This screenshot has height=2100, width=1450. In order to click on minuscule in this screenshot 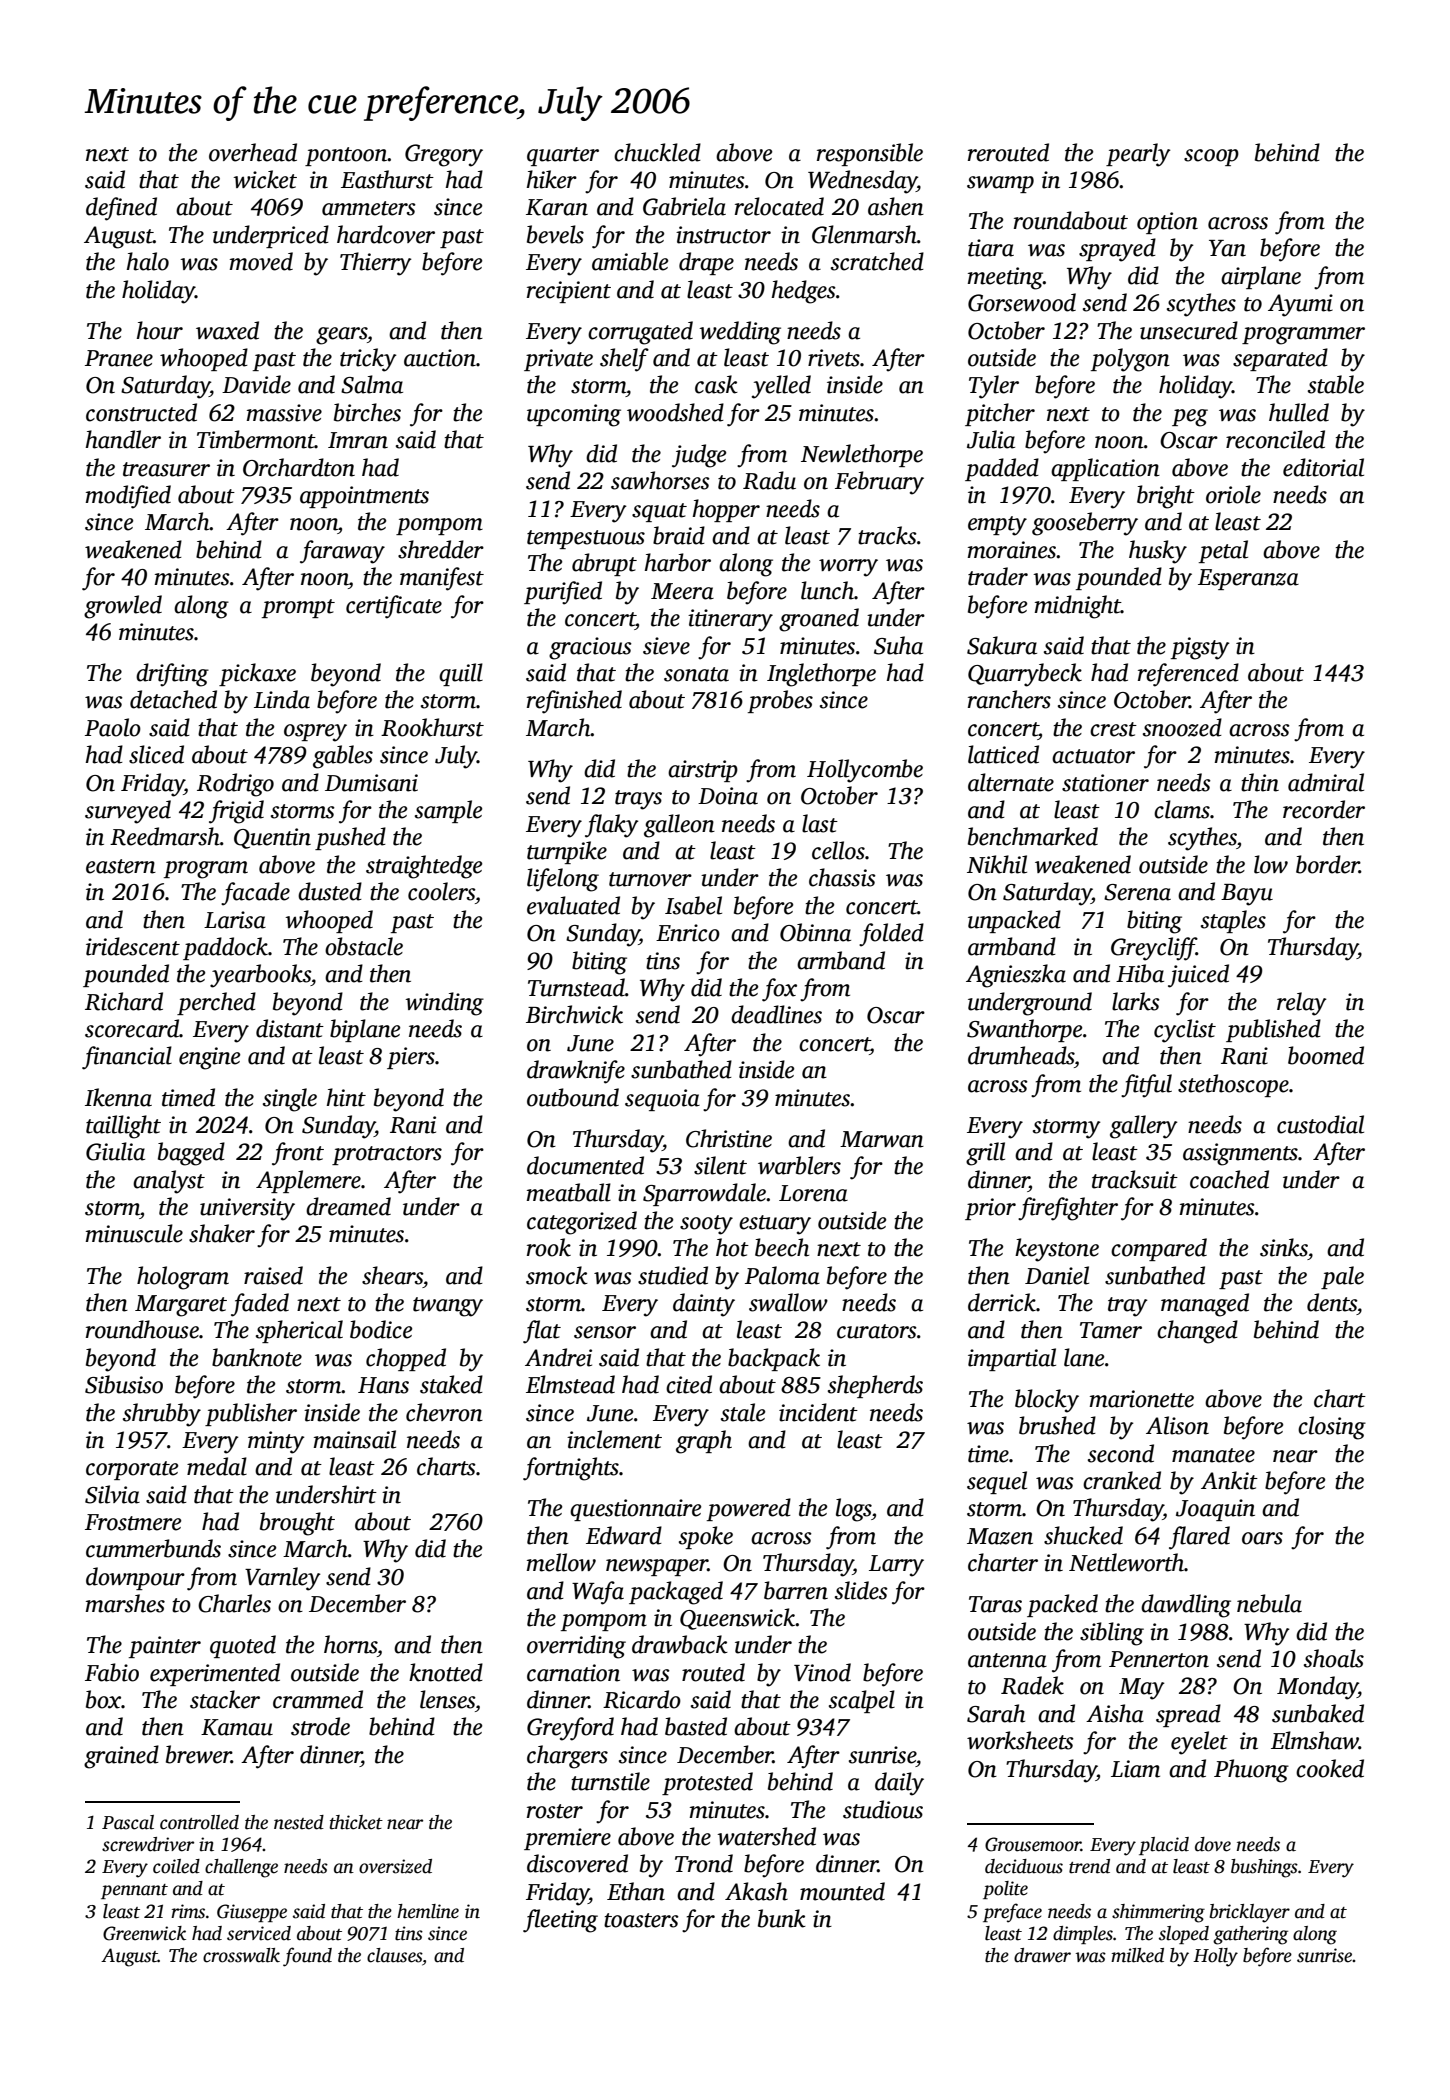, I will do `click(134, 1233)`.
